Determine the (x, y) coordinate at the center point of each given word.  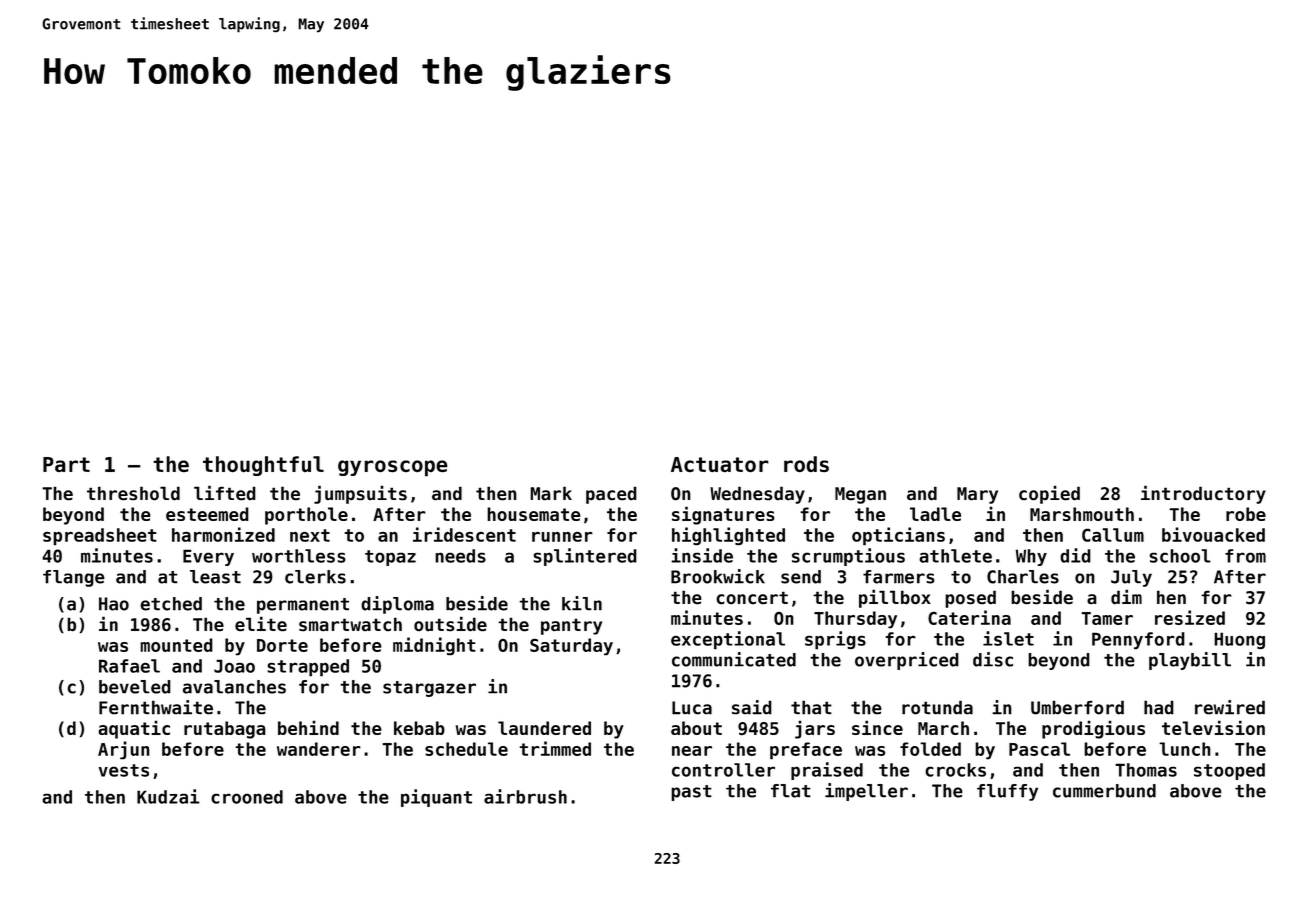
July (1131, 578)
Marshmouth (1082, 514)
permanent (303, 606)
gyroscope (393, 468)
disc (993, 659)
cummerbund (1104, 791)
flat (791, 791)
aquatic (134, 729)
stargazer (429, 689)
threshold (133, 493)
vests (124, 770)
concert (752, 598)
